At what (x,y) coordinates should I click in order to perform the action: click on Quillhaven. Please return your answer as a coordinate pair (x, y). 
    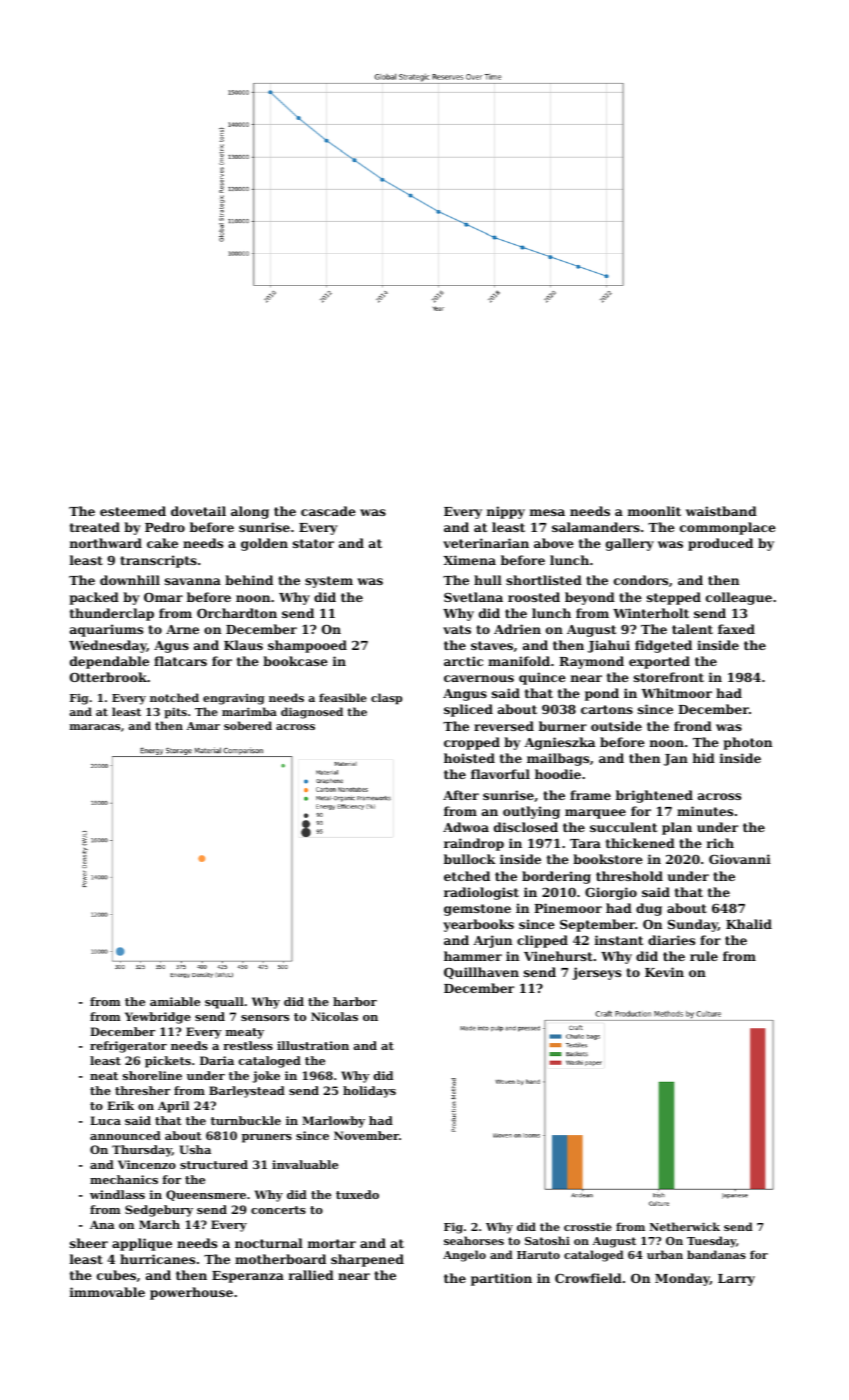
    Looking at the image, I should click on (481, 973).
